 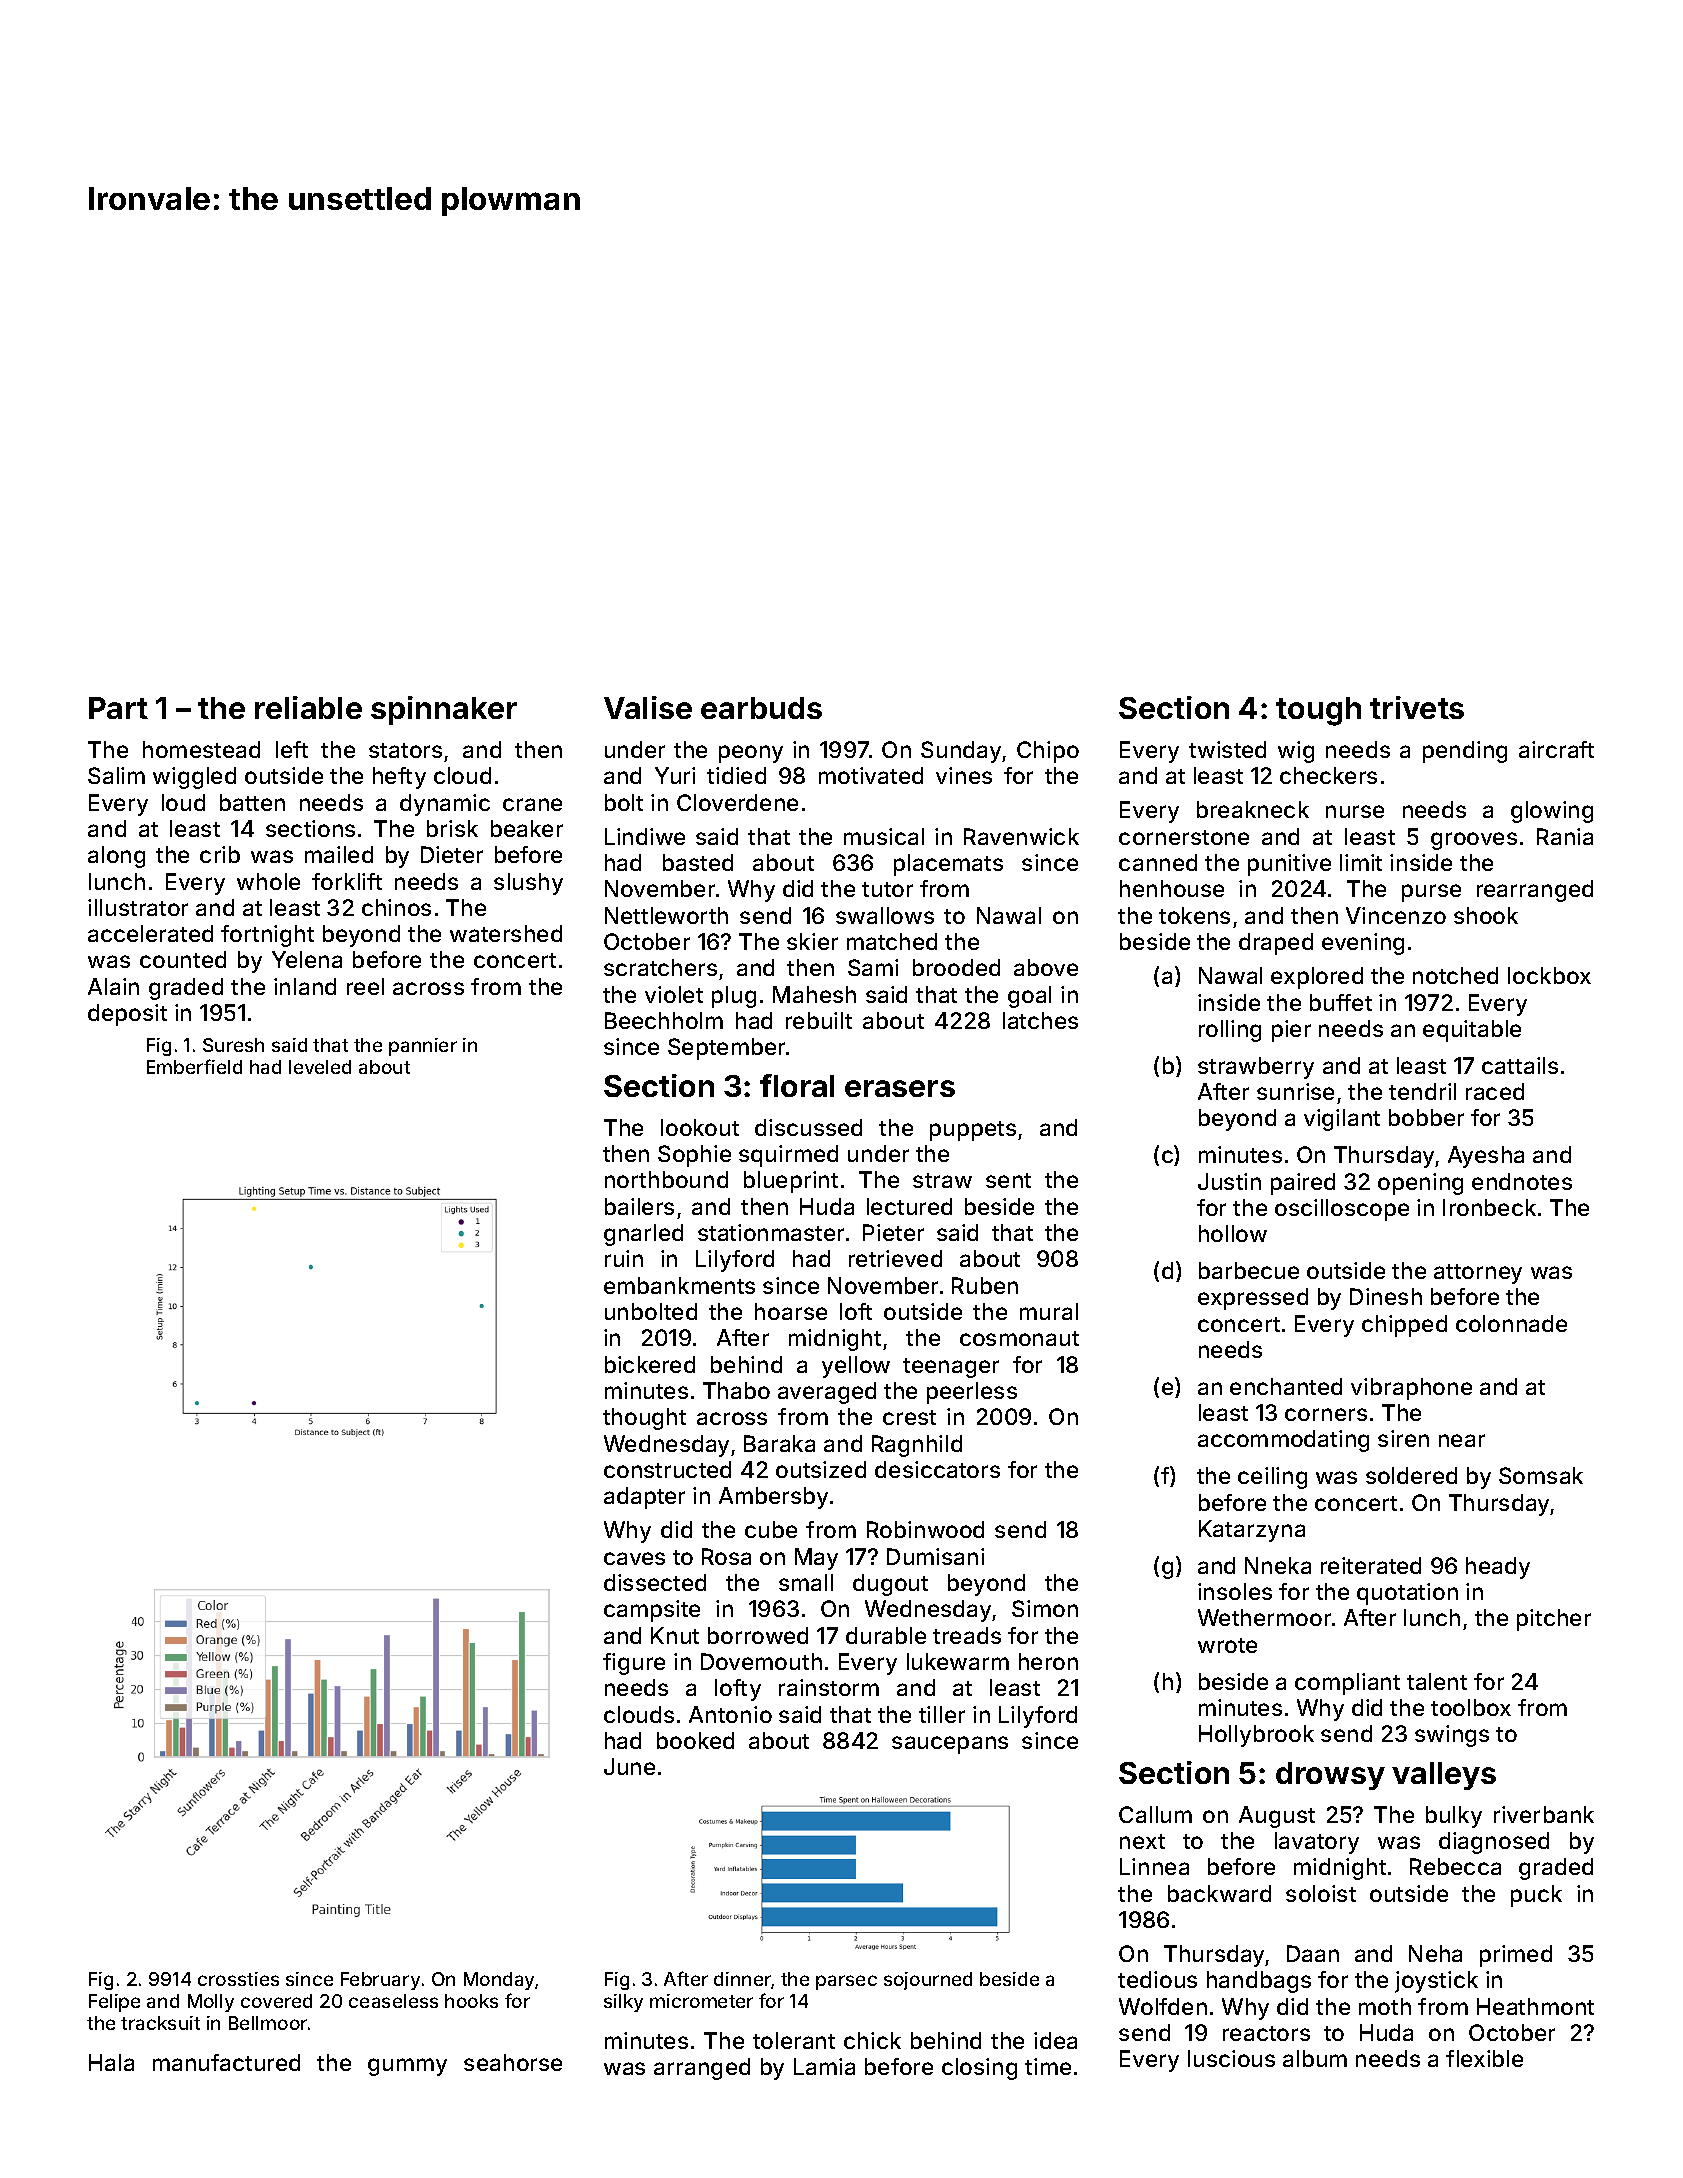 What do you see at coordinates (1318, 711) in the image?
I see `tough` at bounding box center [1318, 711].
